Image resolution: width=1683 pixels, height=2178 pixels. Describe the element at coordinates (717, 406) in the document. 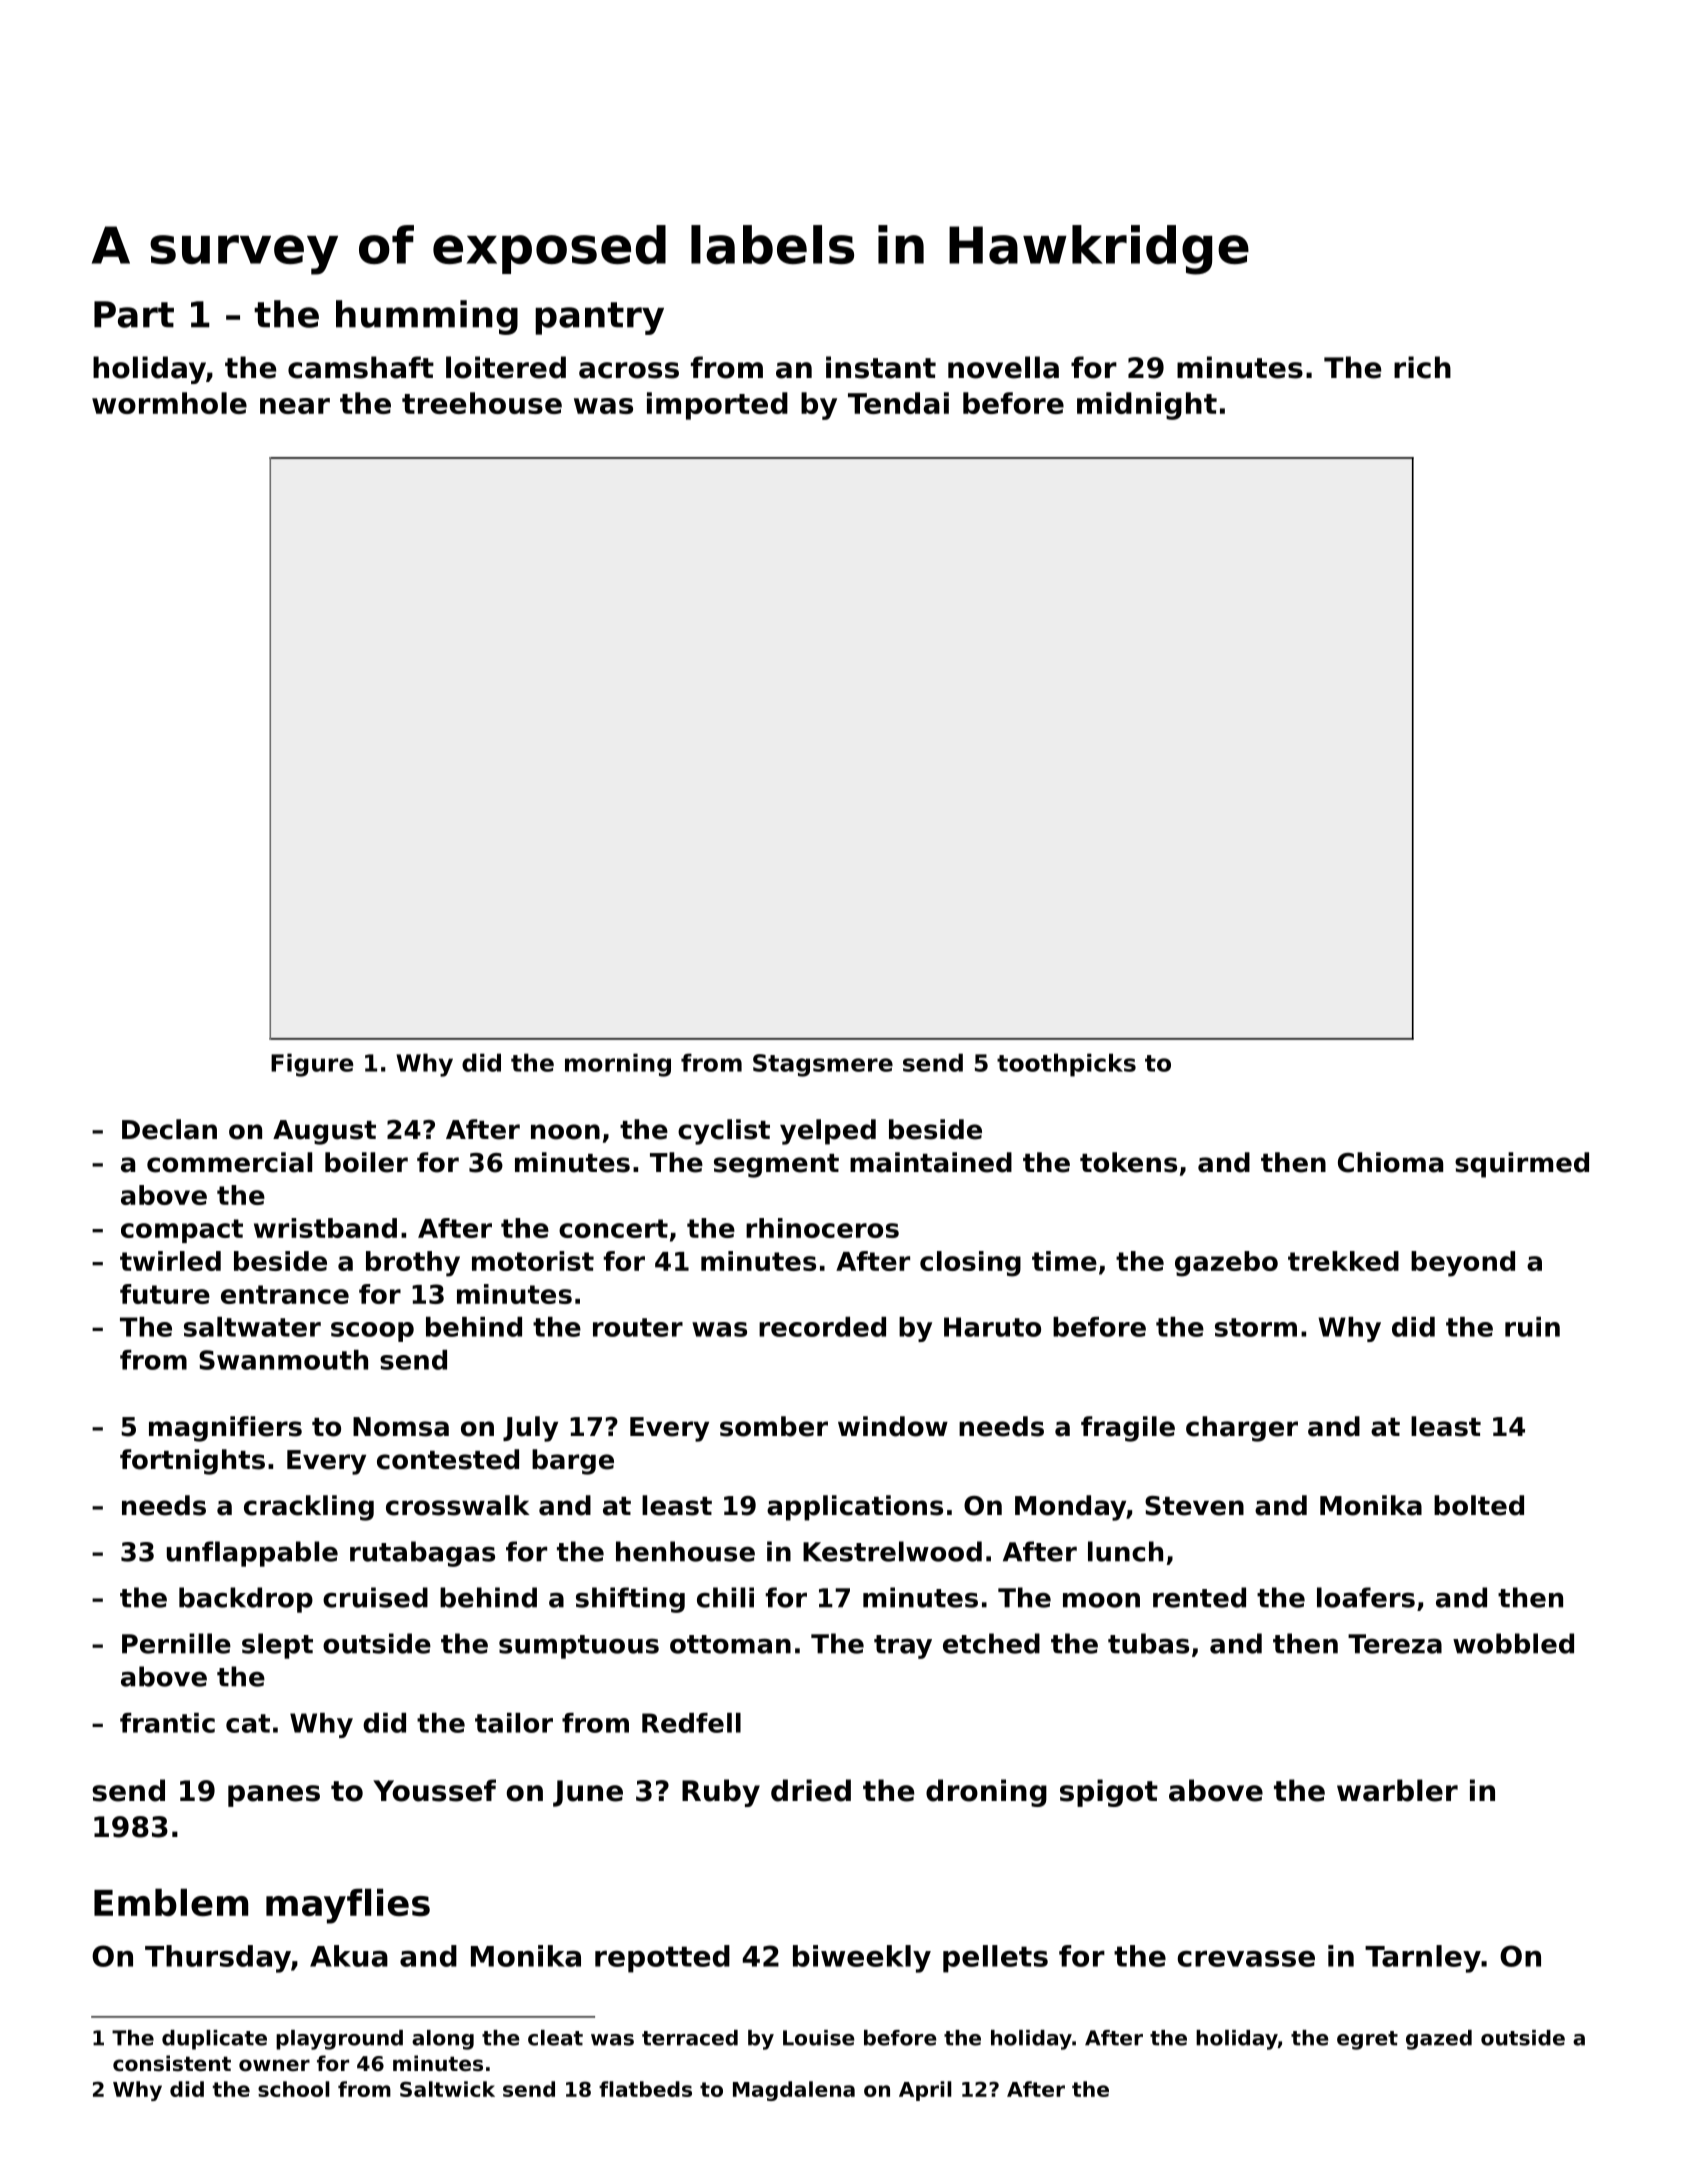

I see `imported` at that location.
